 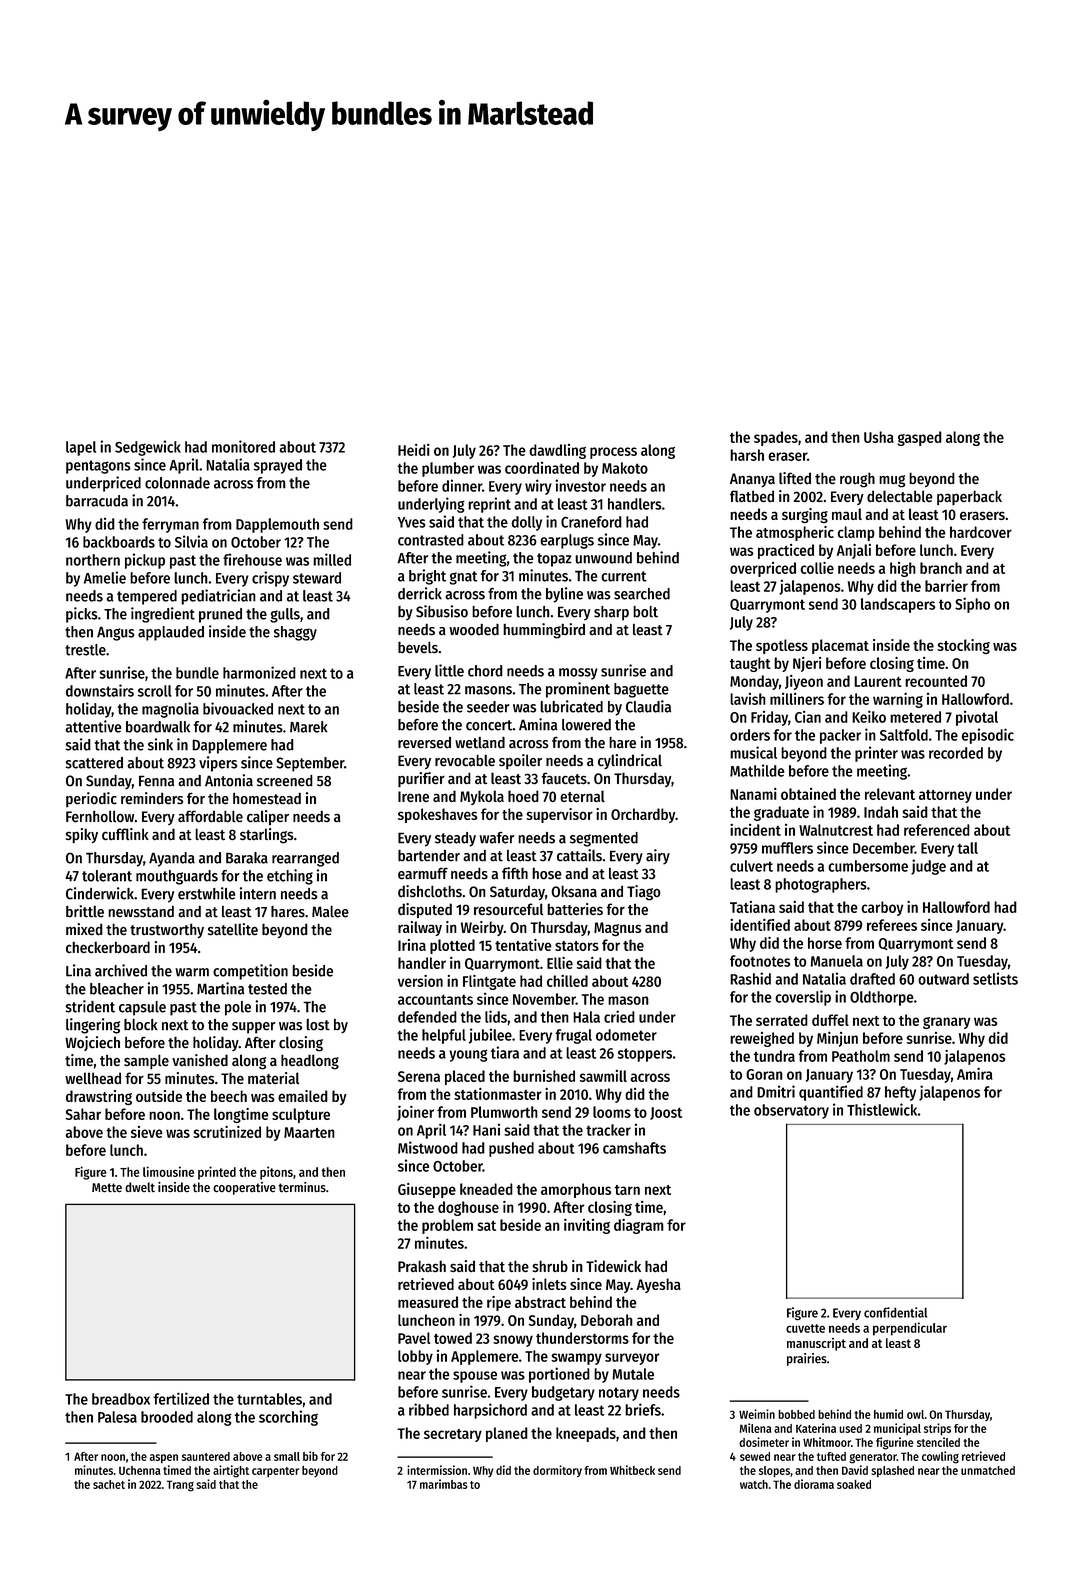 What do you see at coordinates (557, 451) in the screenshot?
I see `dawdling` at bounding box center [557, 451].
